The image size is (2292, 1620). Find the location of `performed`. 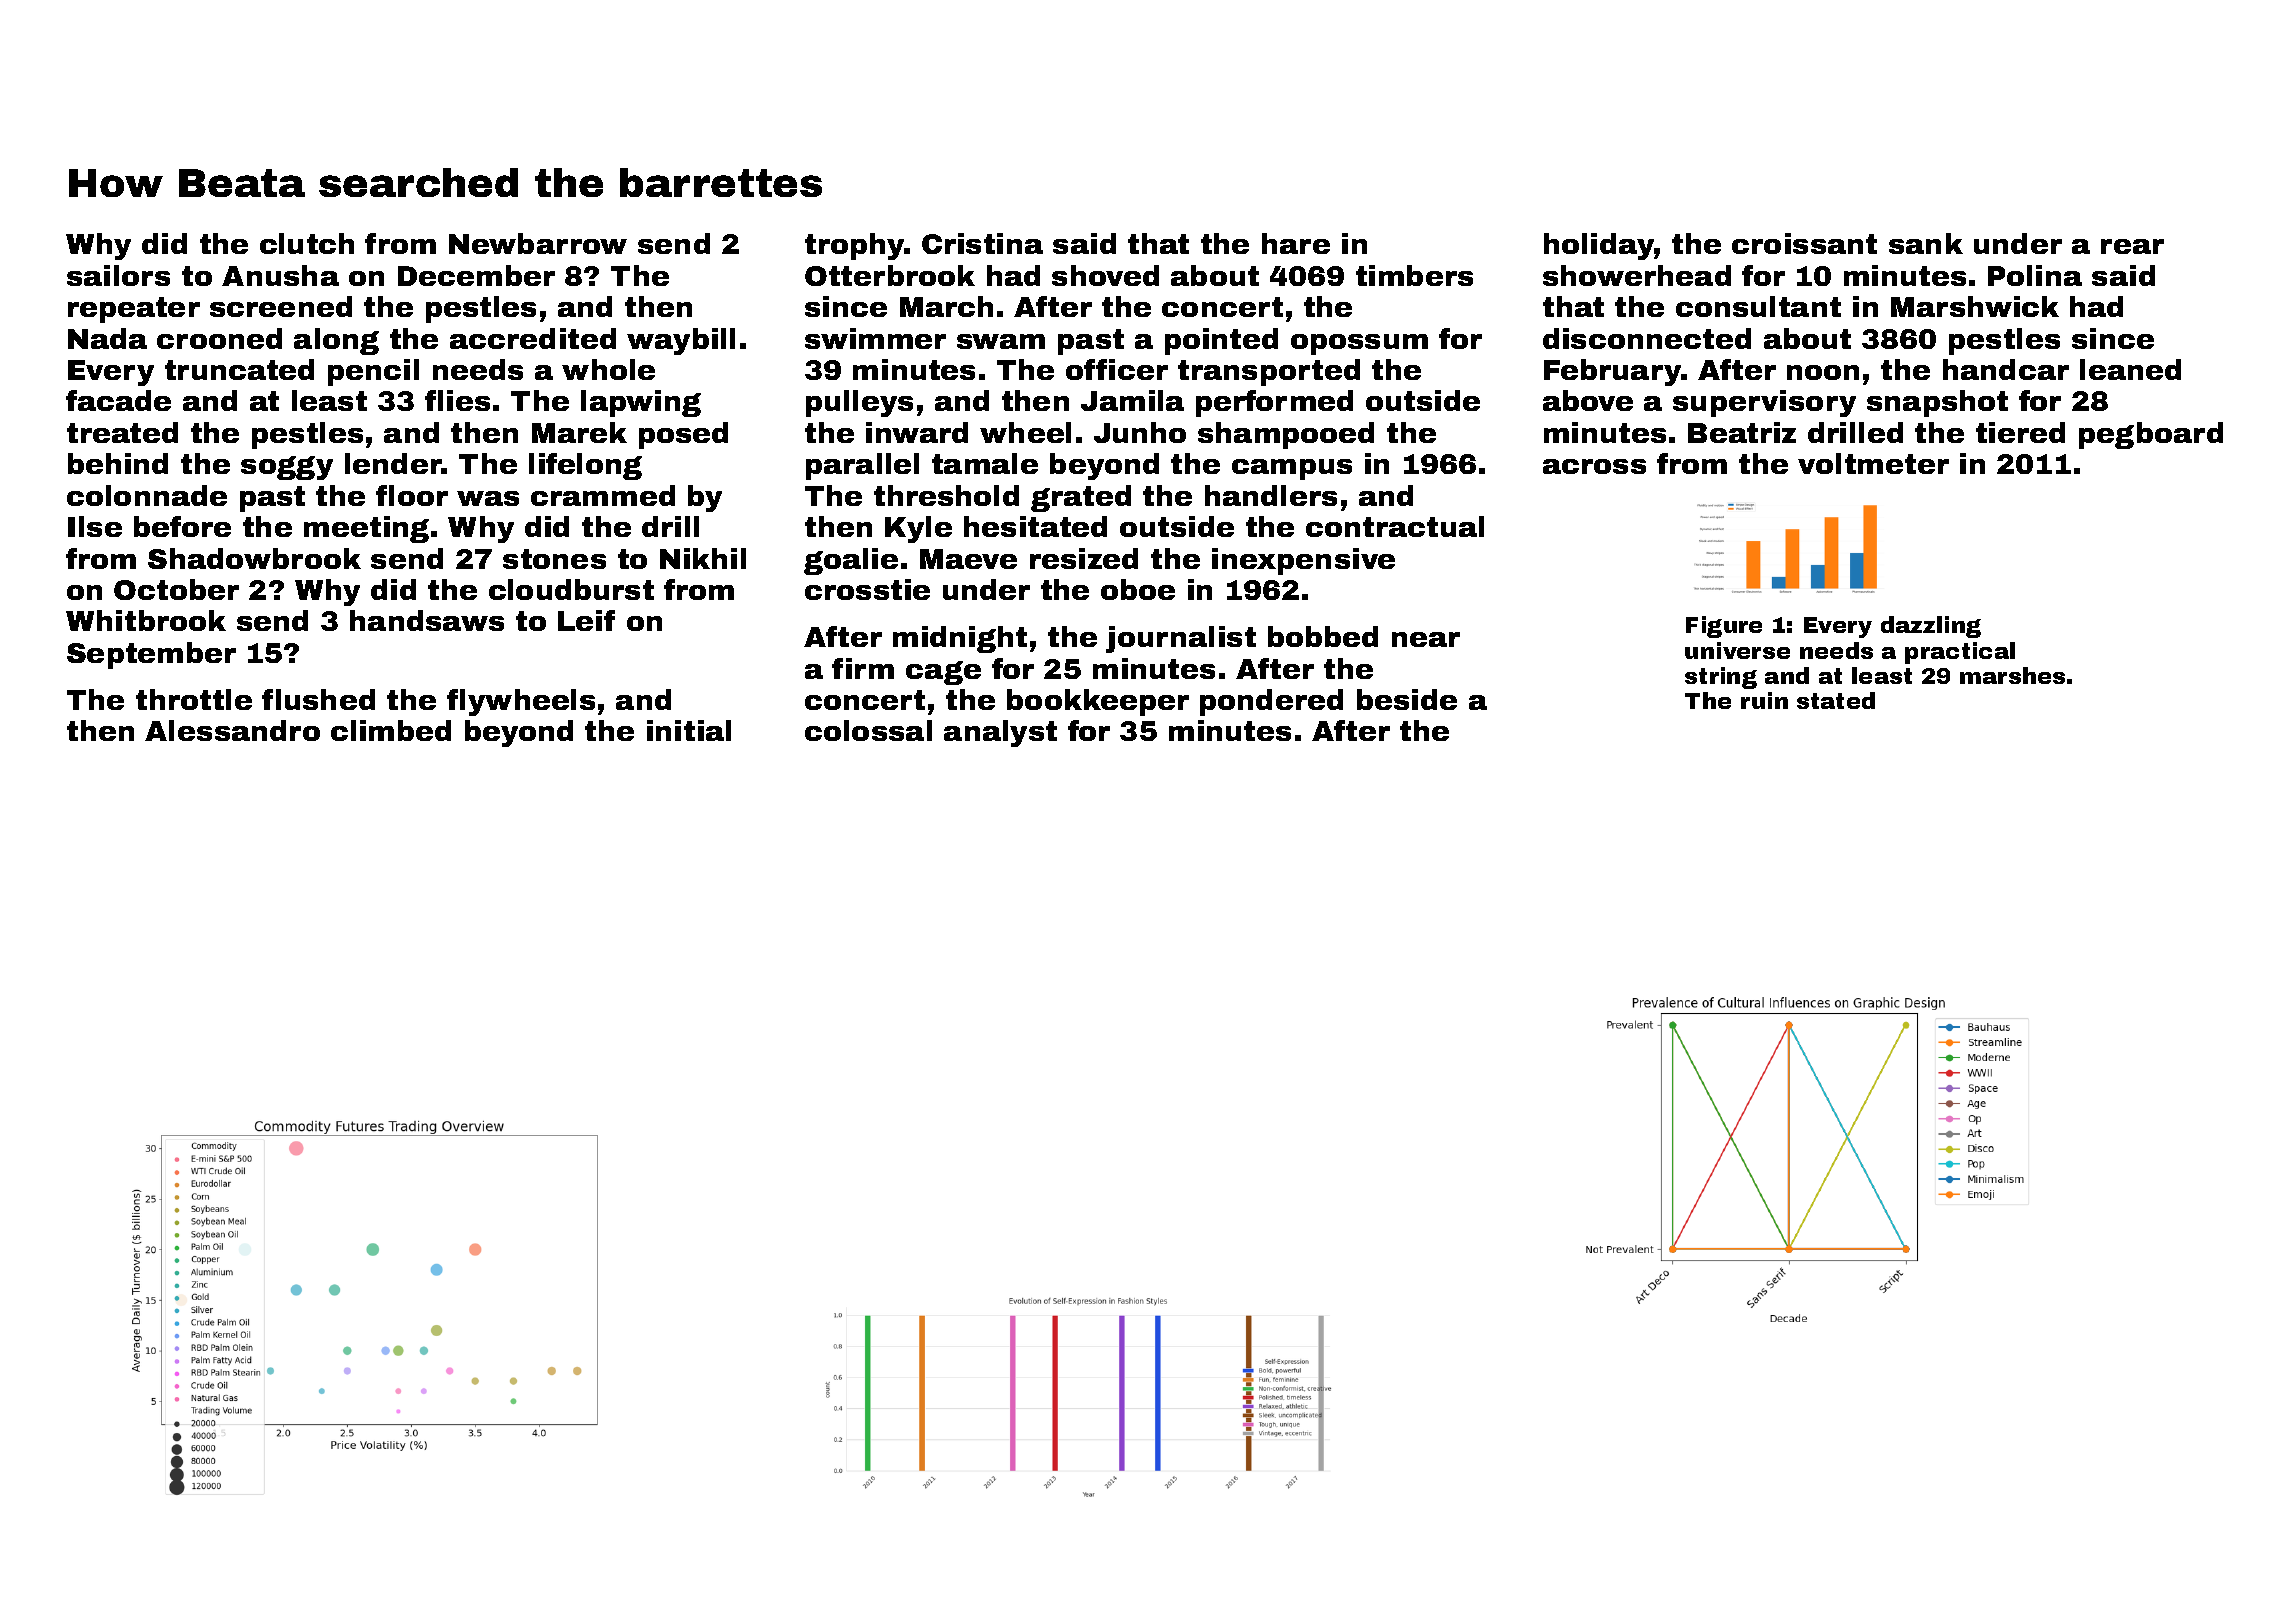

performed is located at coordinates (1274, 403).
